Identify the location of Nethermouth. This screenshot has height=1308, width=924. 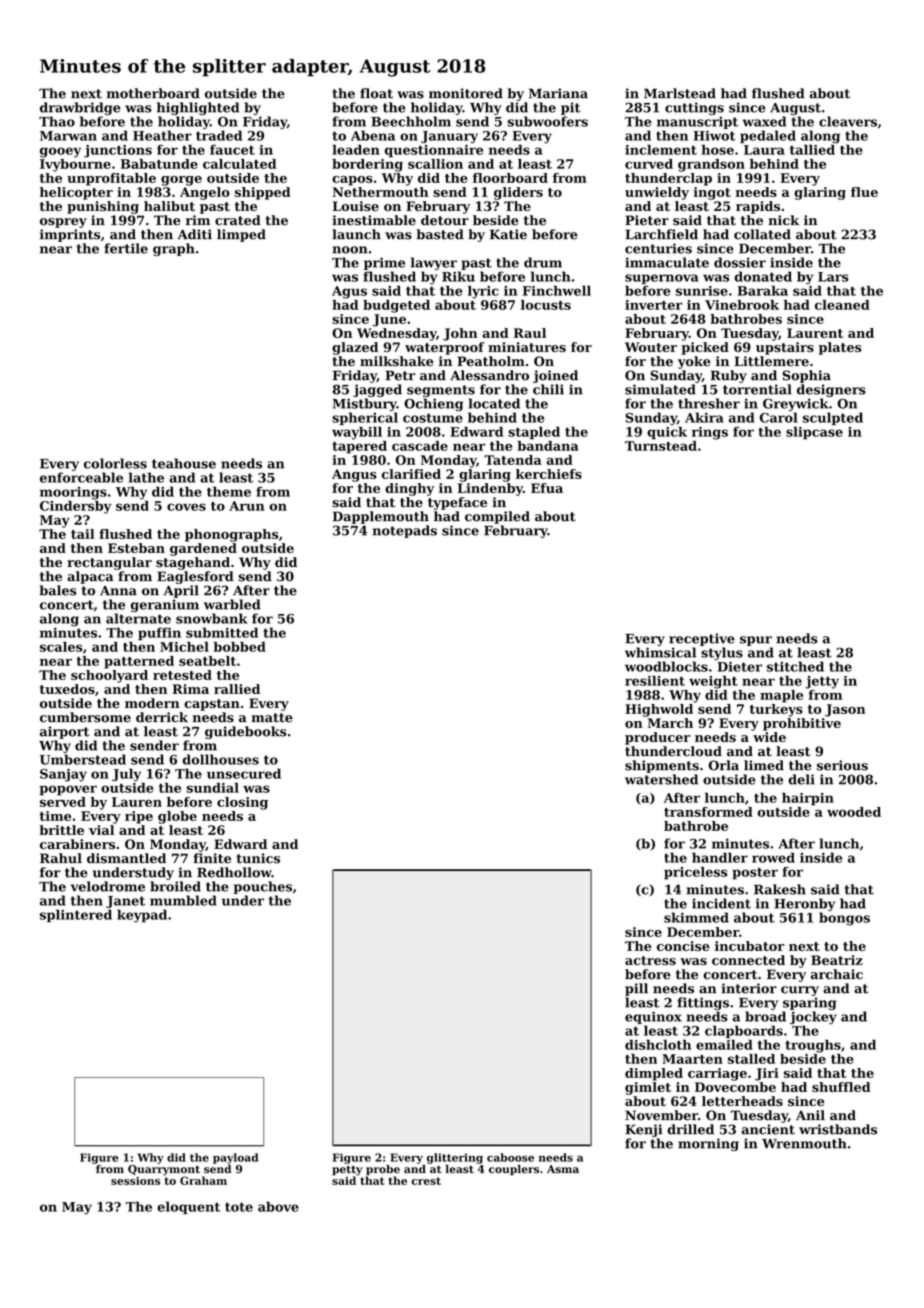
(381, 192).
